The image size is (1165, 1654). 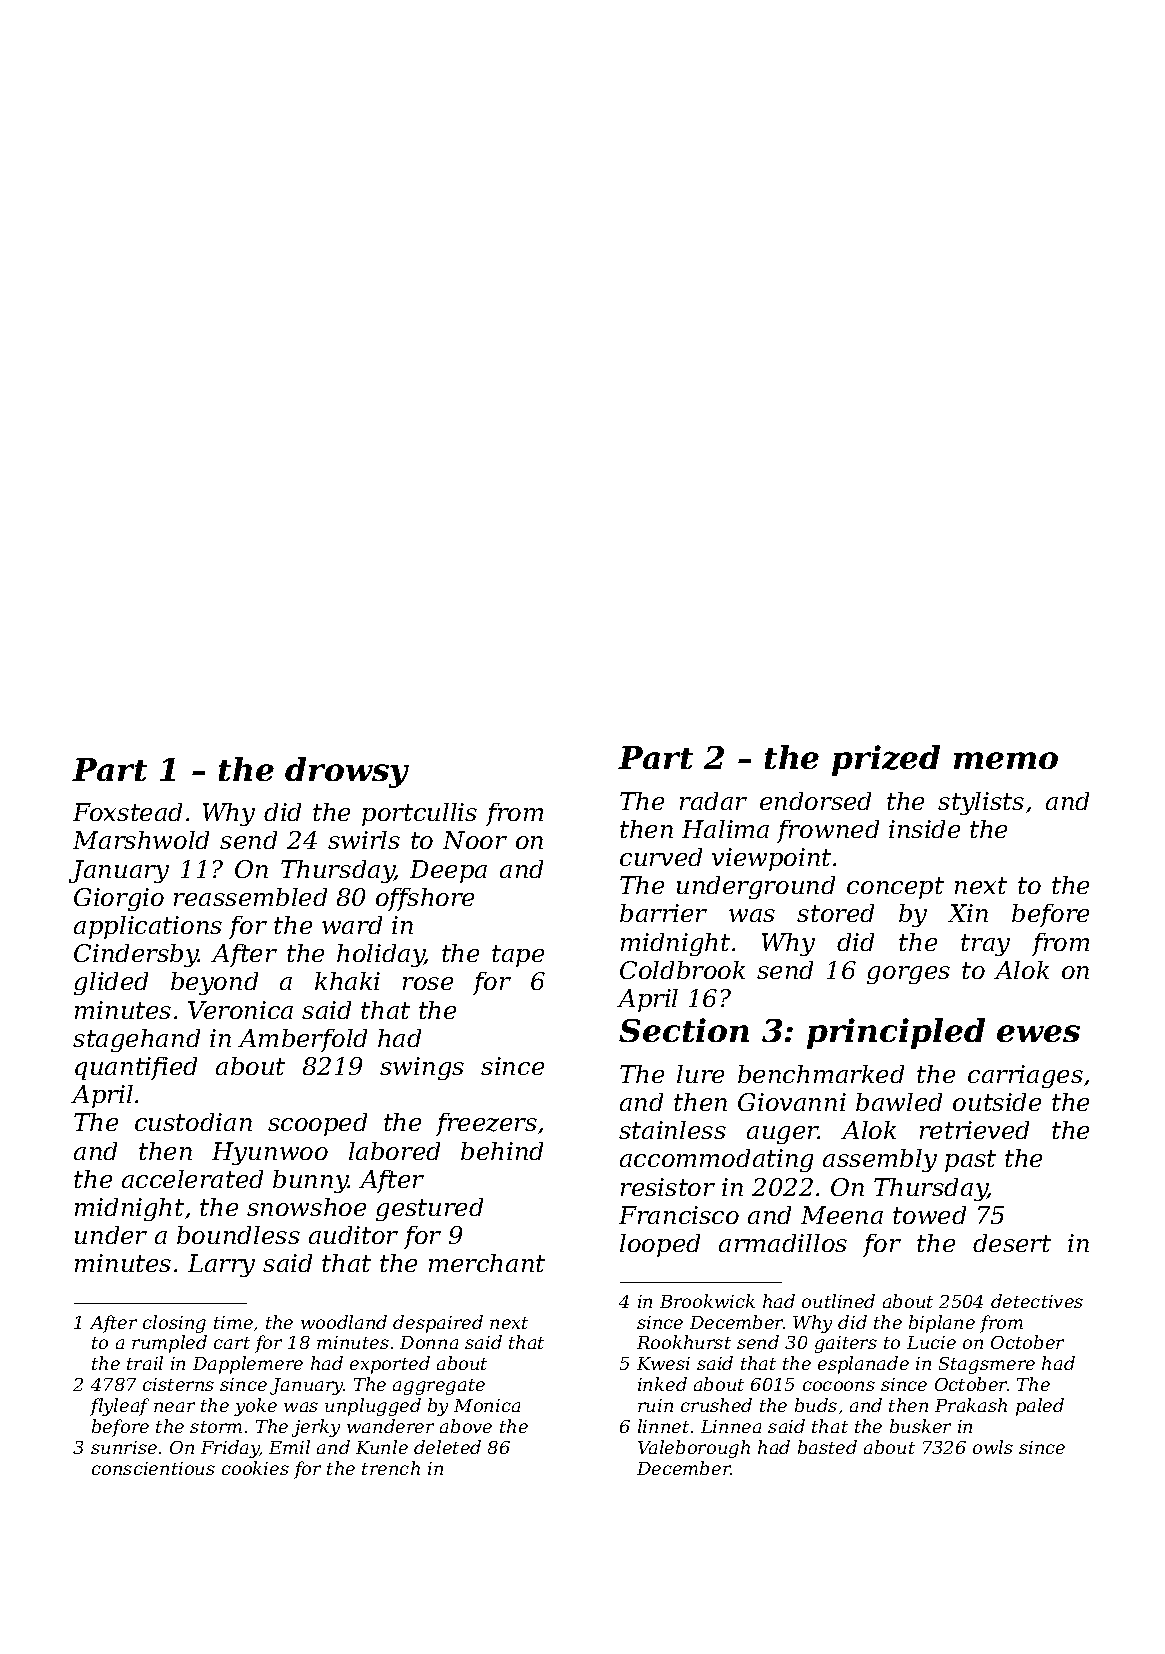 I want to click on Coldbrook, so click(x=682, y=970).
